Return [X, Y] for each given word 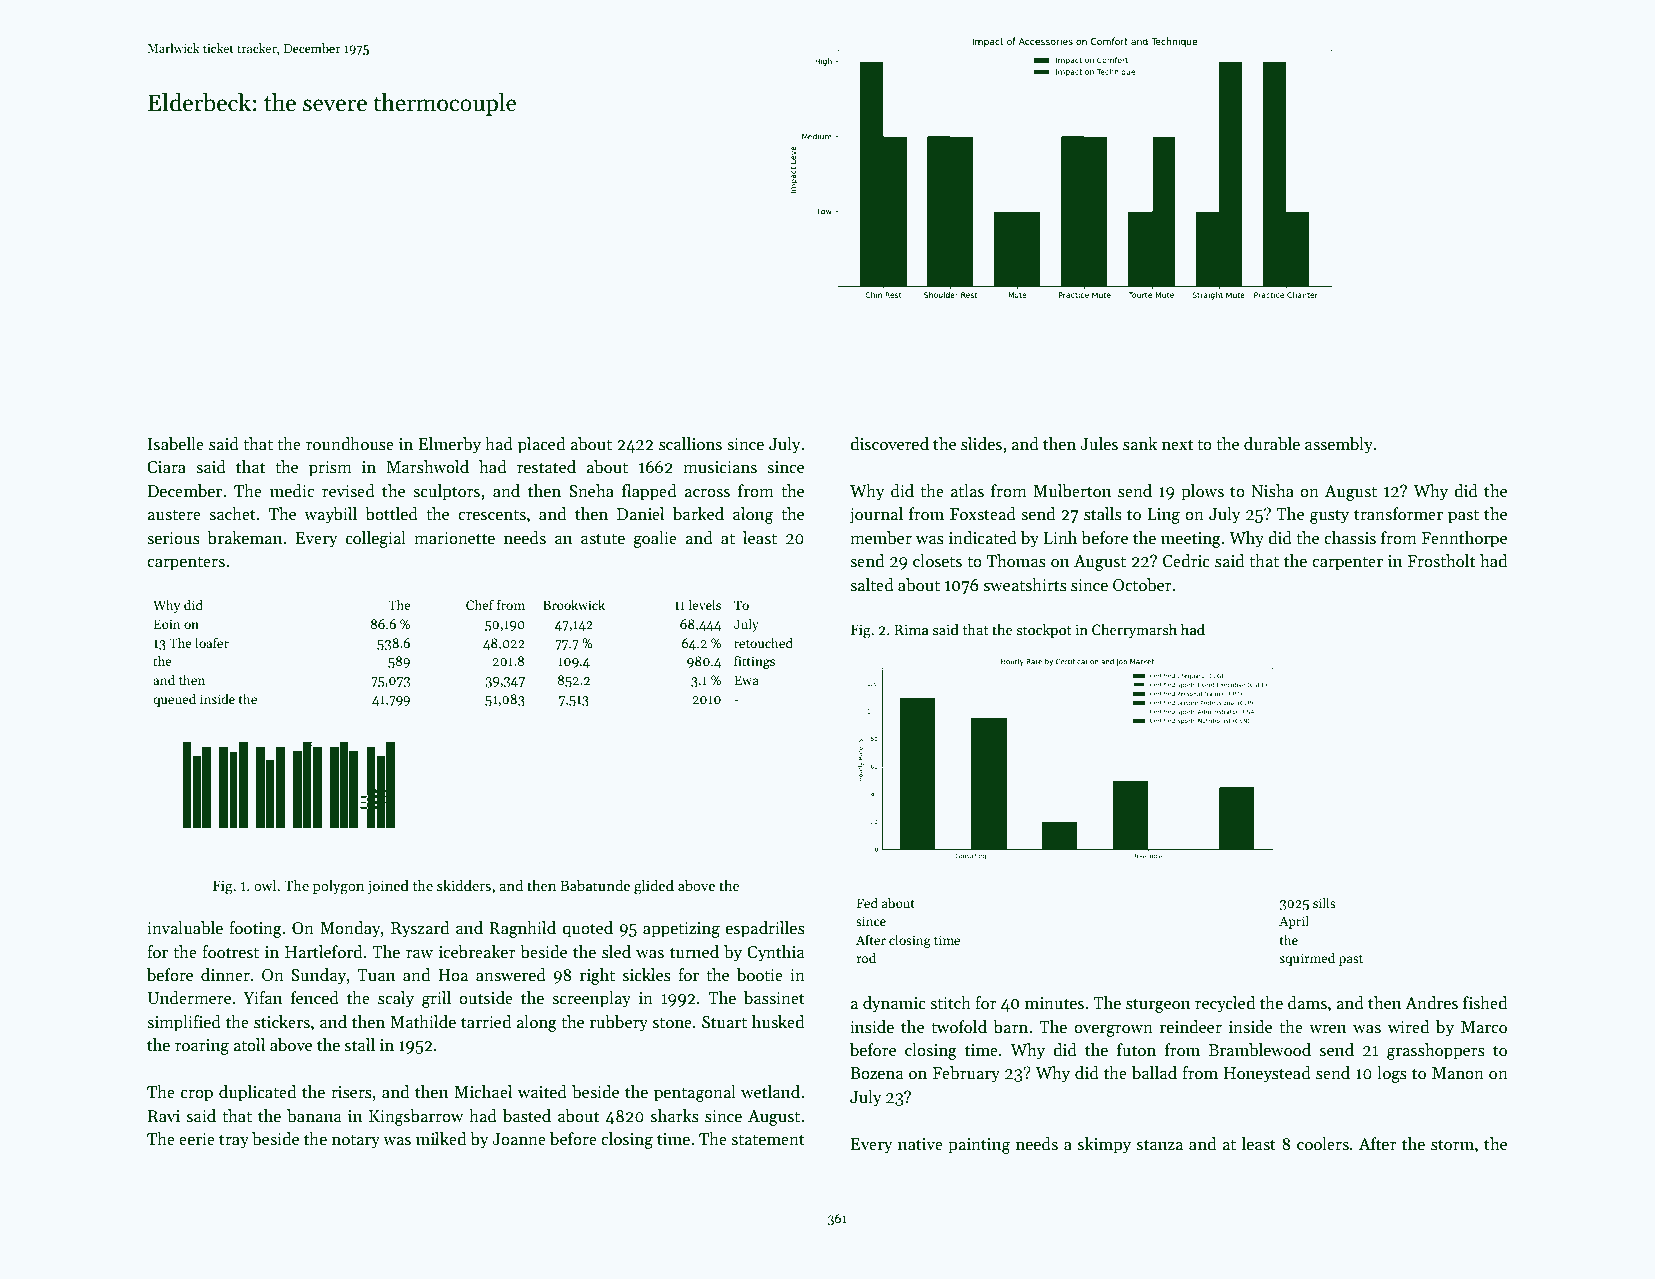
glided [654, 887]
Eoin [167, 624]
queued [174, 700]
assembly [1339, 445]
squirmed [1307, 959]
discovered [889, 444]
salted [872, 585]
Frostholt [1441, 561]
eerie [197, 1139]
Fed [867, 902]
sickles [647, 975]
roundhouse [350, 444]
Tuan [376, 975]
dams [1307, 1003]
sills [1324, 902]
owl [265, 885]
